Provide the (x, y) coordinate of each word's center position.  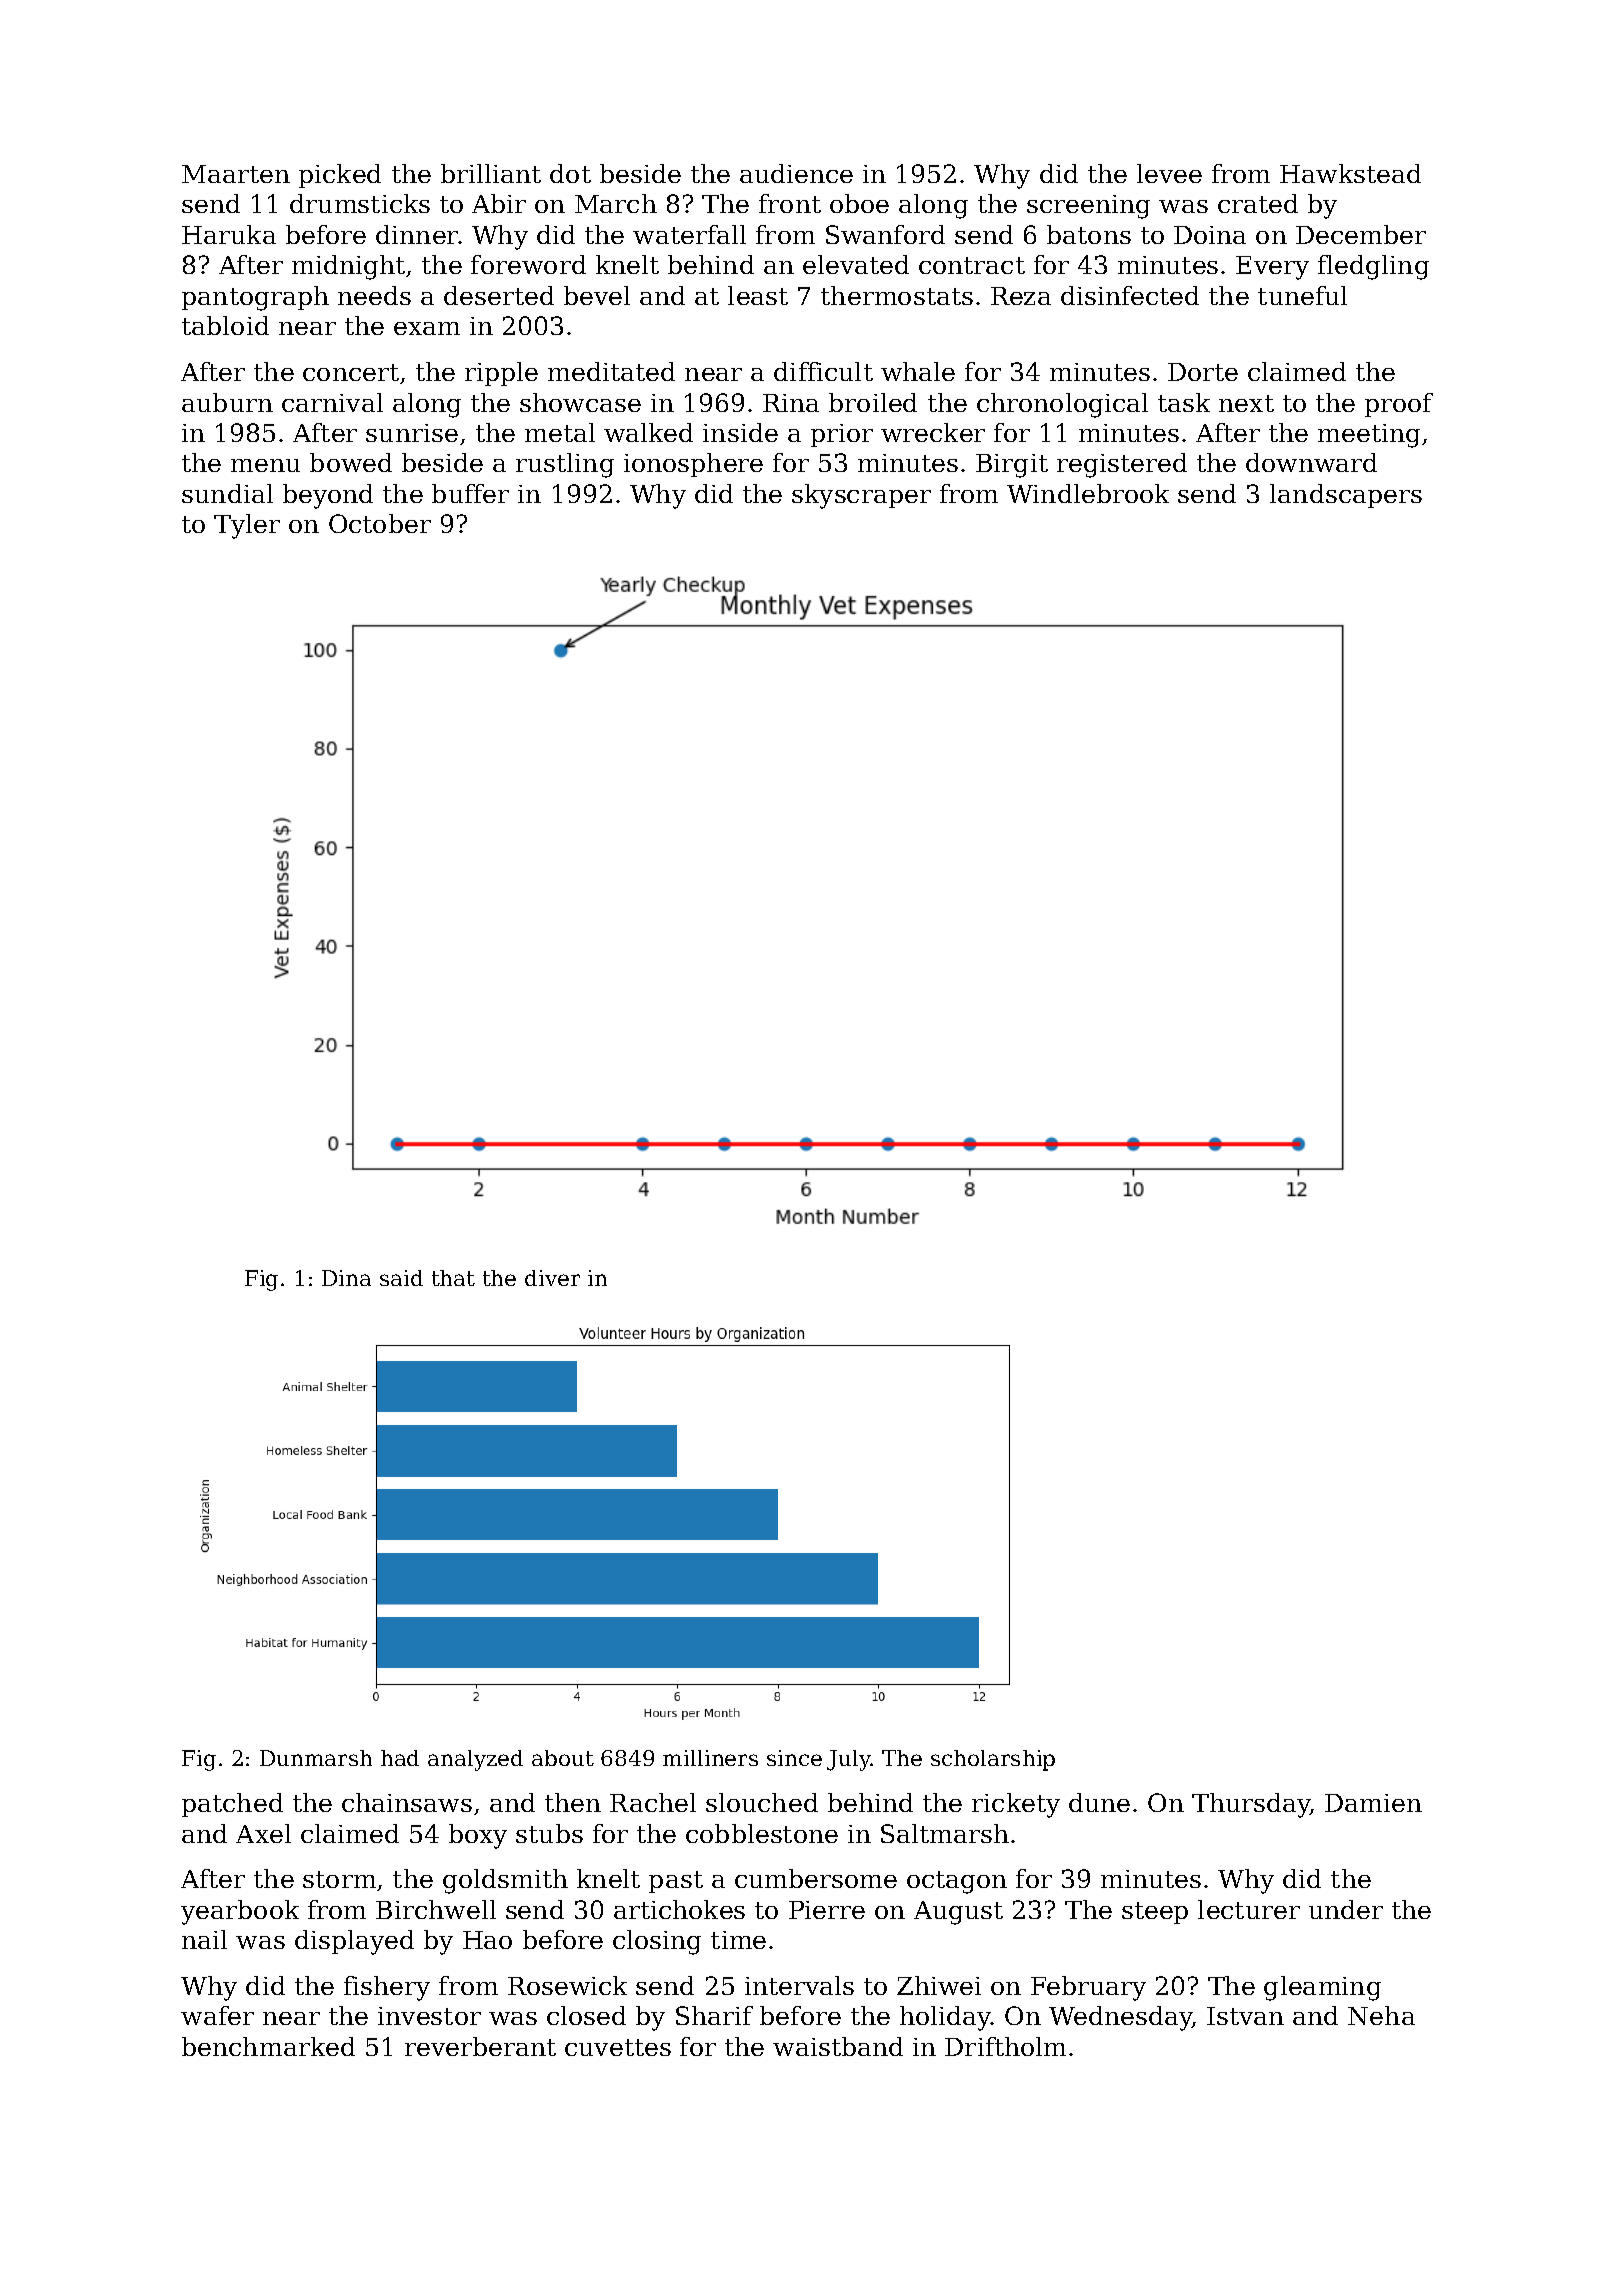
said (401, 1278)
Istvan (1245, 2016)
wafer (217, 2015)
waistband (838, 2046)
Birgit (1012, 466)
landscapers (1346, 496)
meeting (1369, 436)
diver (552, 1278)
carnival (332, 402)
